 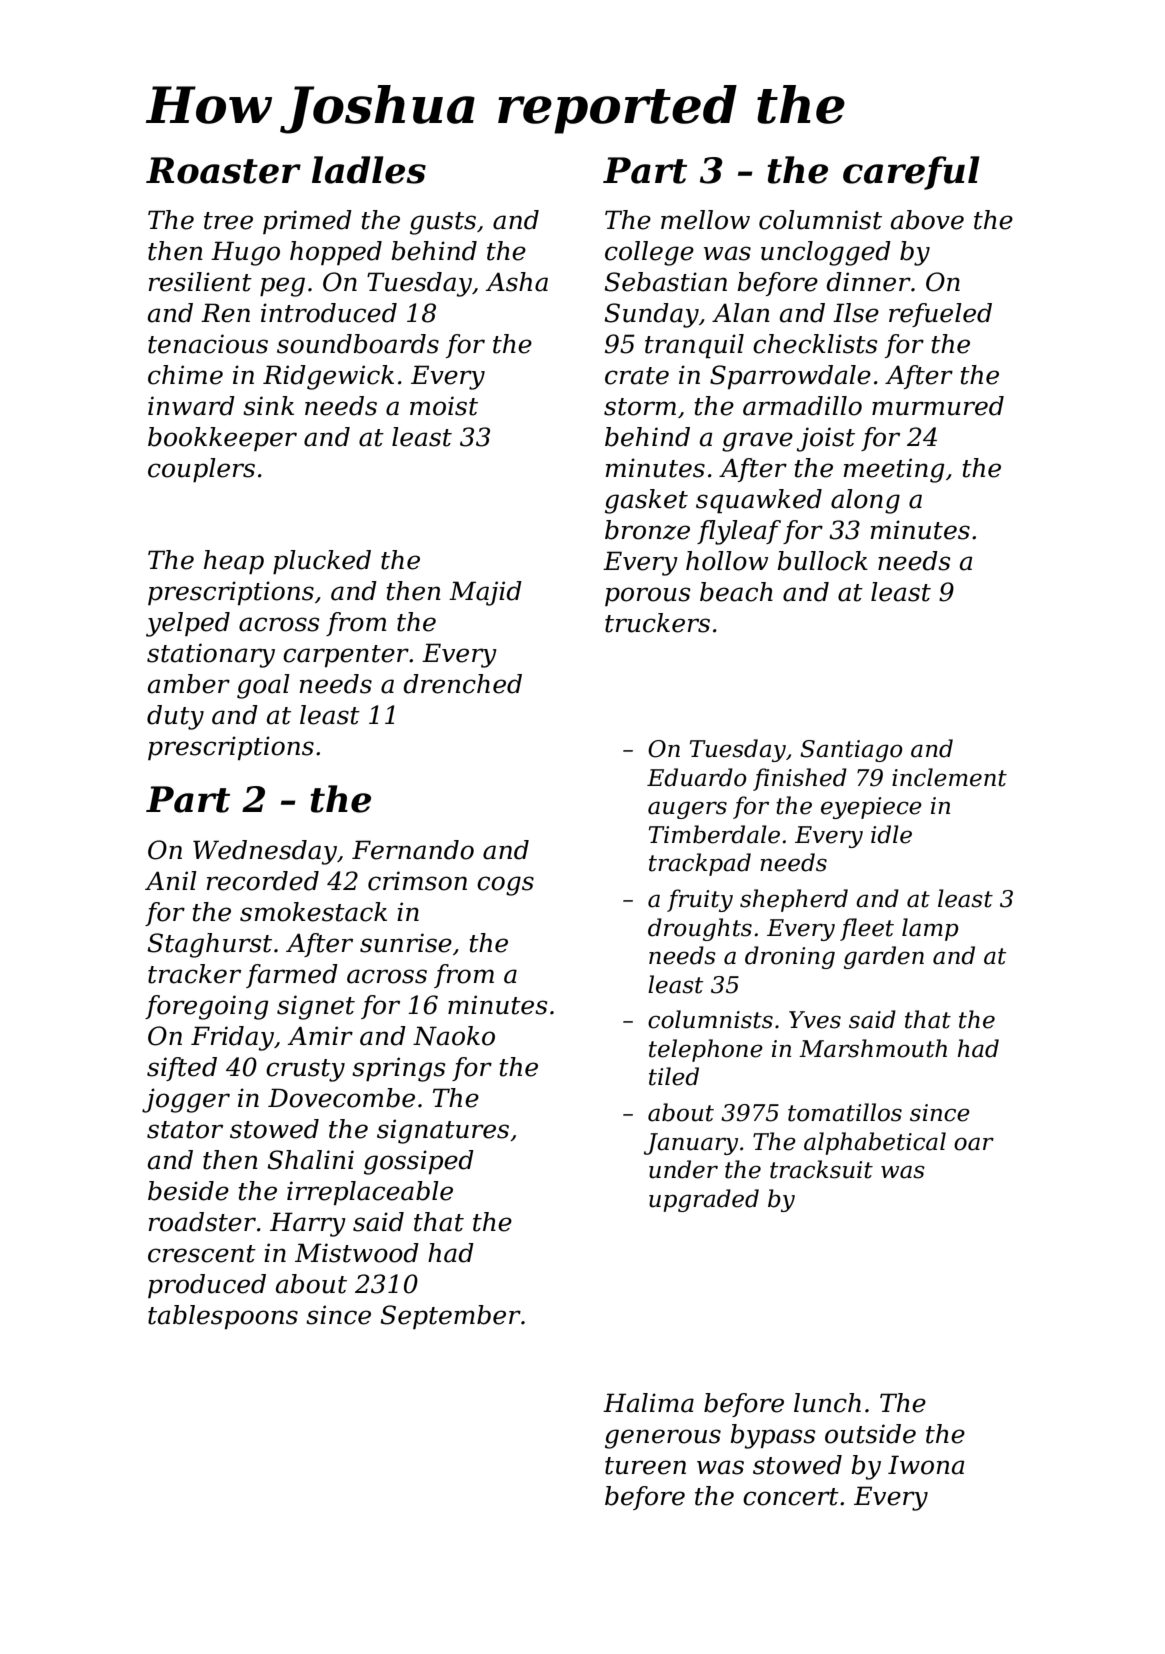 I want to click on ladles, so click(x=369, y=170).
